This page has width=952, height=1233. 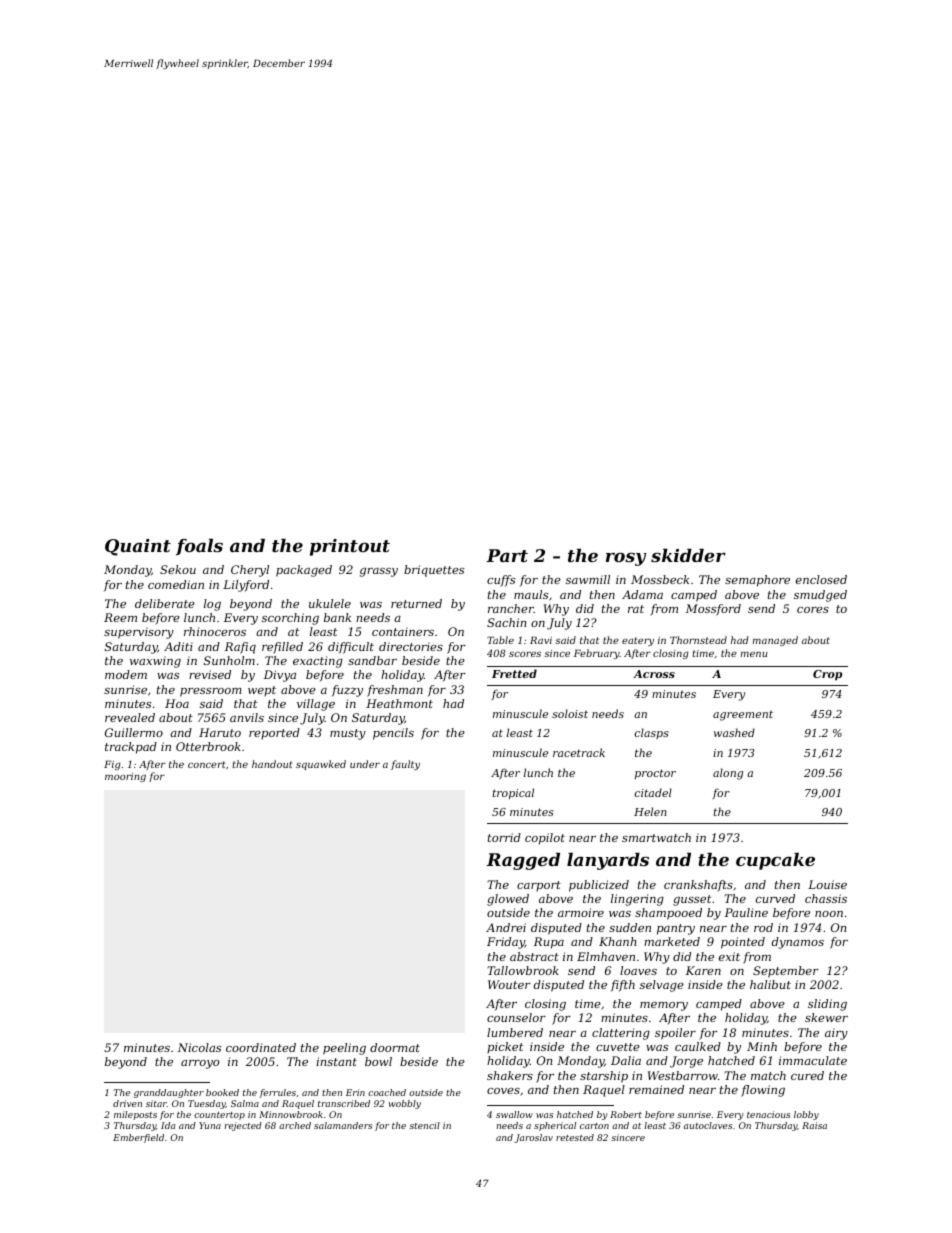 What do you see at coordinates (523, 861) in the page?
I see `Ragged` at bounding box center [523, 861].
